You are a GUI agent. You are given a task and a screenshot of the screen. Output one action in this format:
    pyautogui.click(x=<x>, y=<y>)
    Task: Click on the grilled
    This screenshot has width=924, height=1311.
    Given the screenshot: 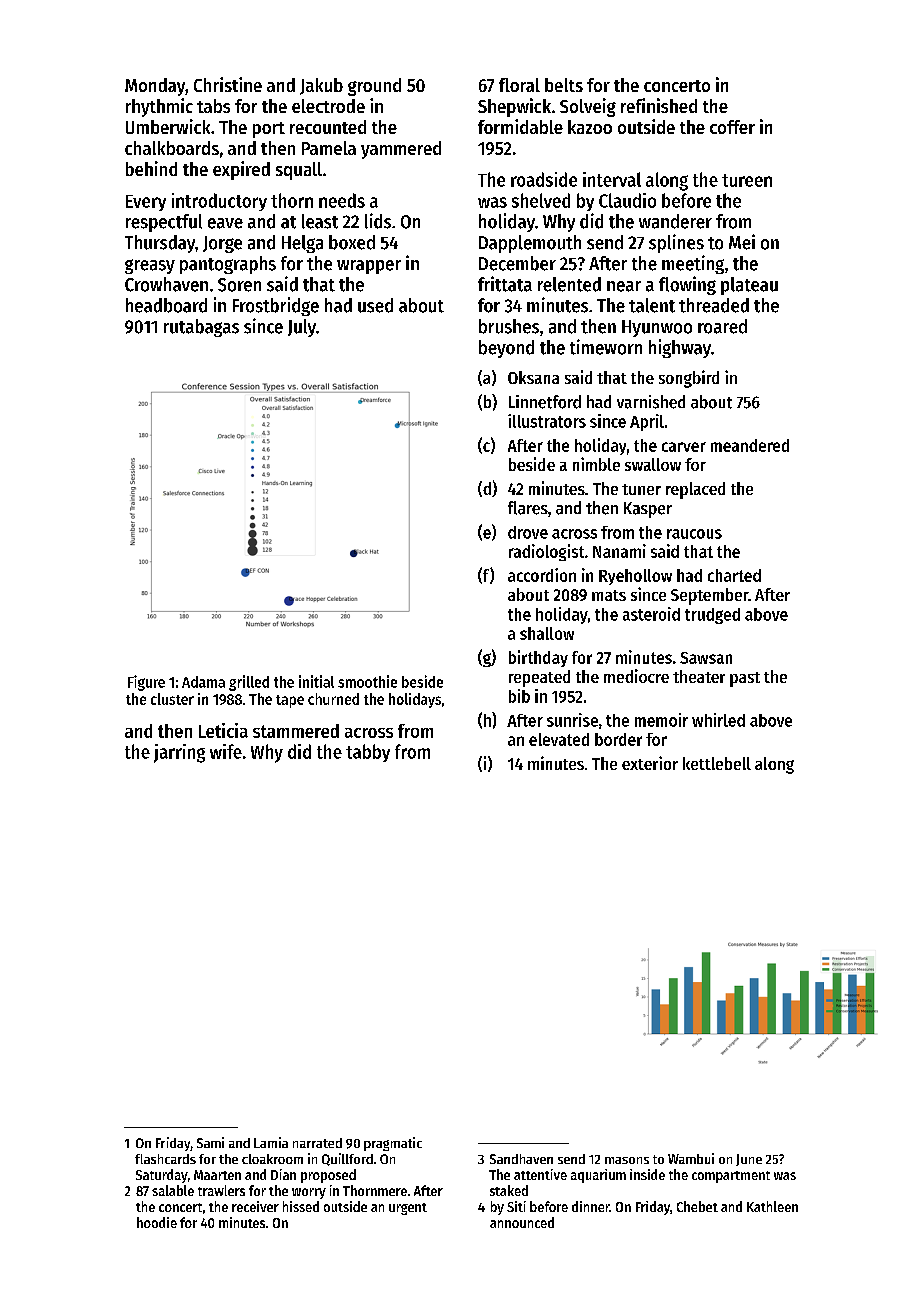 What is the action you would take?
    pyautogui.click(x=249, y=683)
